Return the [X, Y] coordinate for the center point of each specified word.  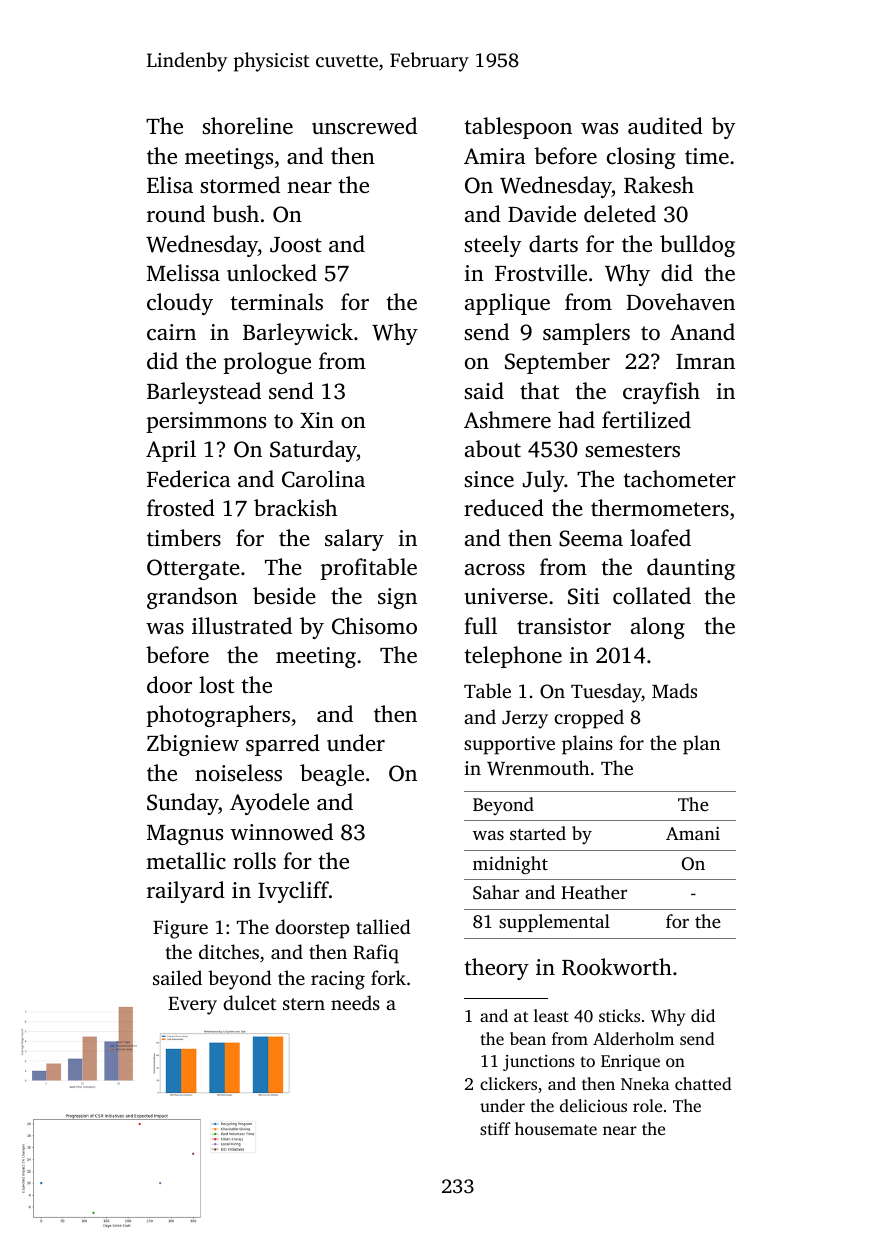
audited [665, 126]
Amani [693, 833]
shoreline [248, 126]
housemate [556, 1128]
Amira [495, 156]
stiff [495, 1128]
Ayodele [269, 804]
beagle [332, 775]
